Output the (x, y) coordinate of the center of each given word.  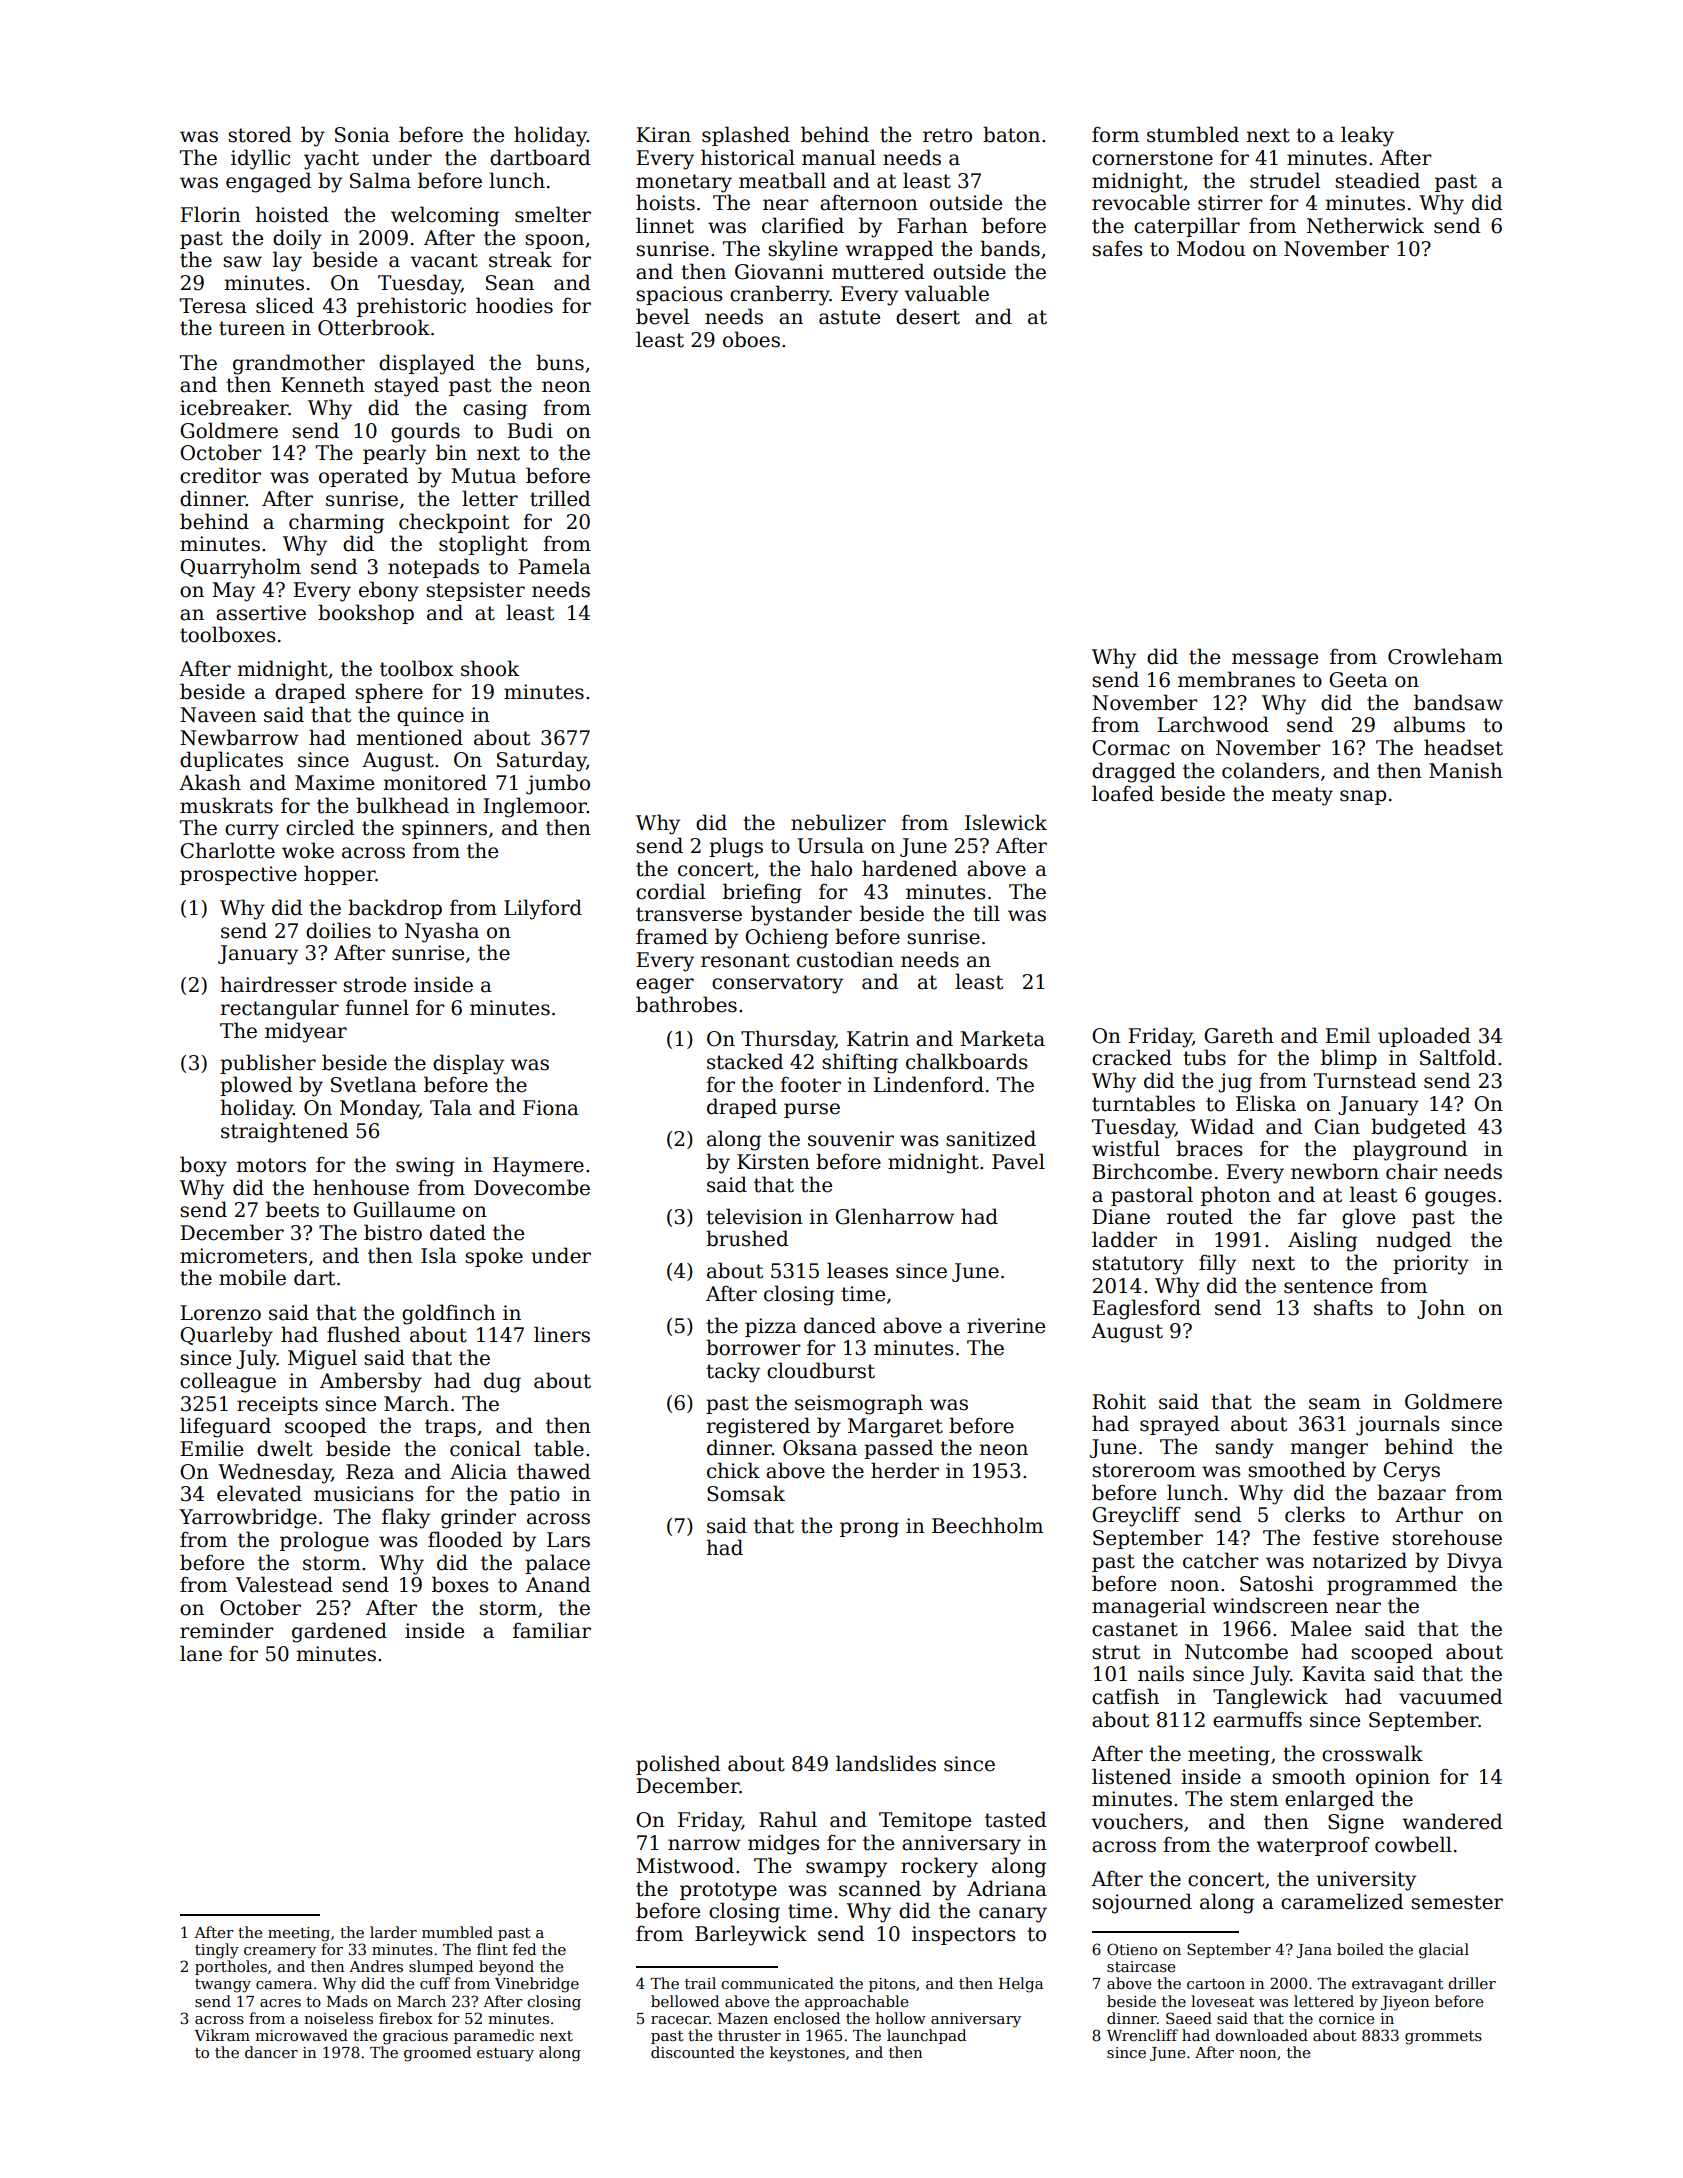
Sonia (362, 135)
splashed (746, 136)
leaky (1367, 136)
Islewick (1006, 822)
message (1275, 661)
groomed (437, 2054)
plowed (256, 1086)
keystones (807, 2054)
